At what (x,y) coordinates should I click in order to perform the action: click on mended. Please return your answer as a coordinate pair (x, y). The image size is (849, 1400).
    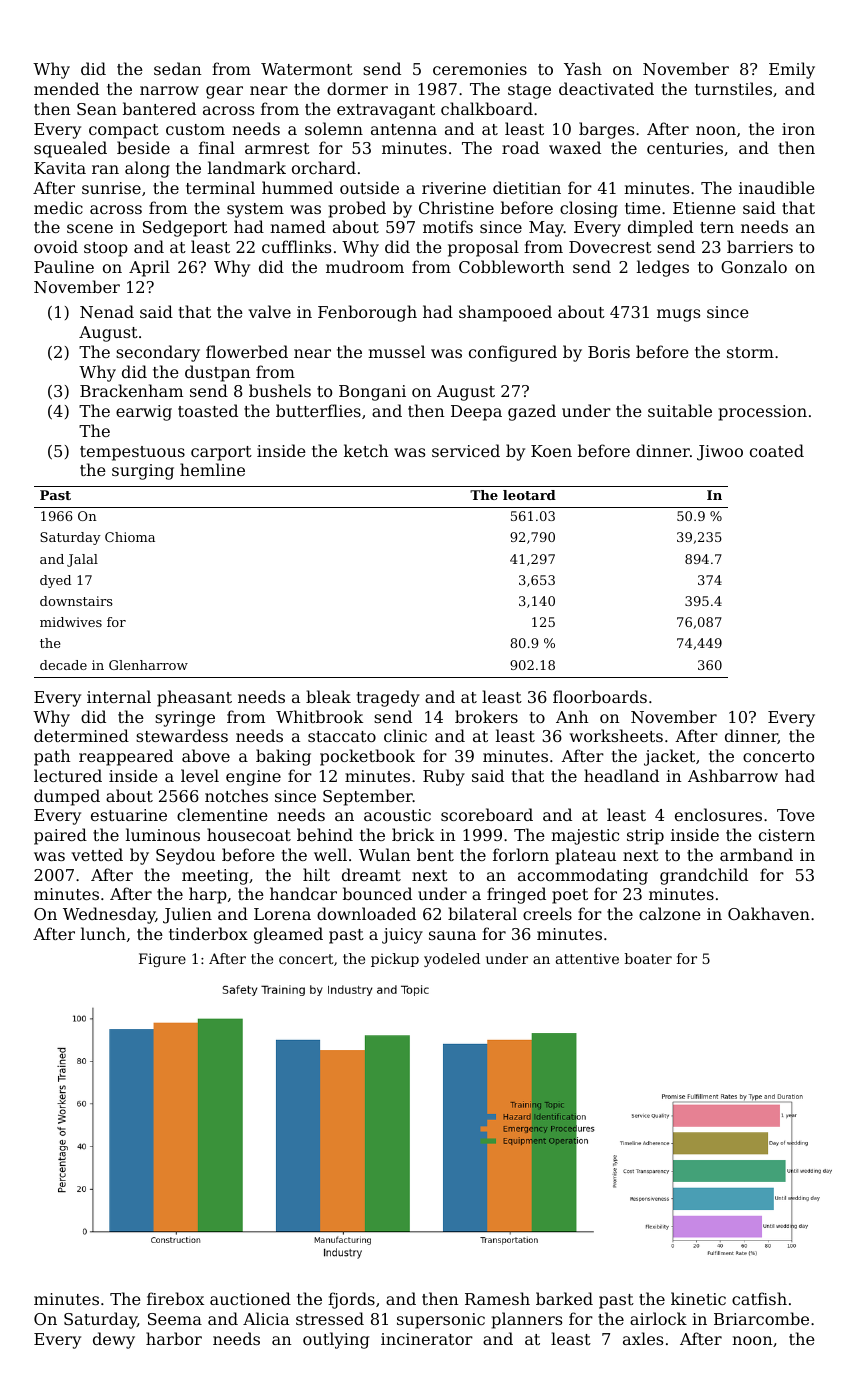
    Looking at the image, I should click on (66, 88).
